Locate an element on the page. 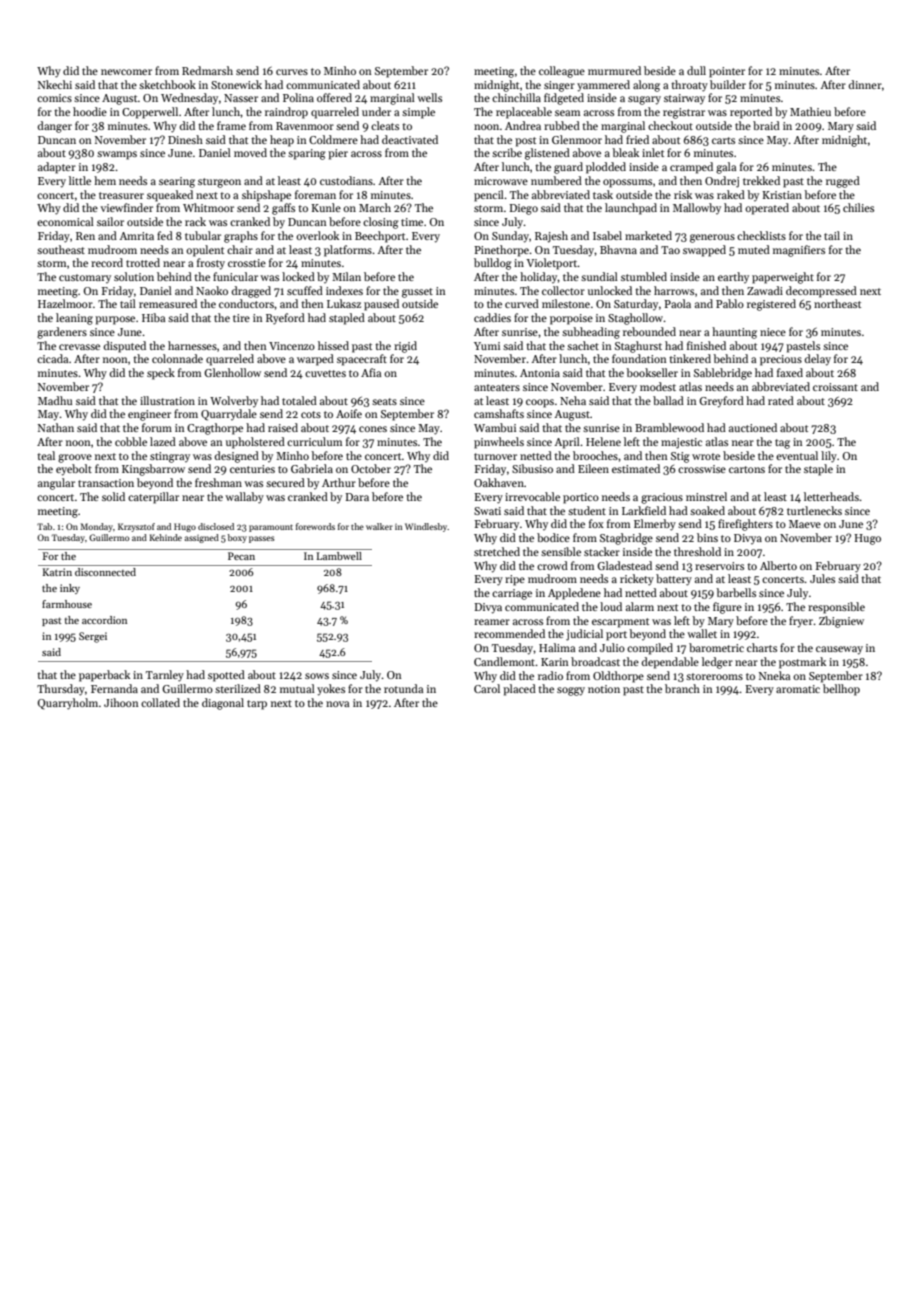  dependable is located at coordinates (670, 663).
